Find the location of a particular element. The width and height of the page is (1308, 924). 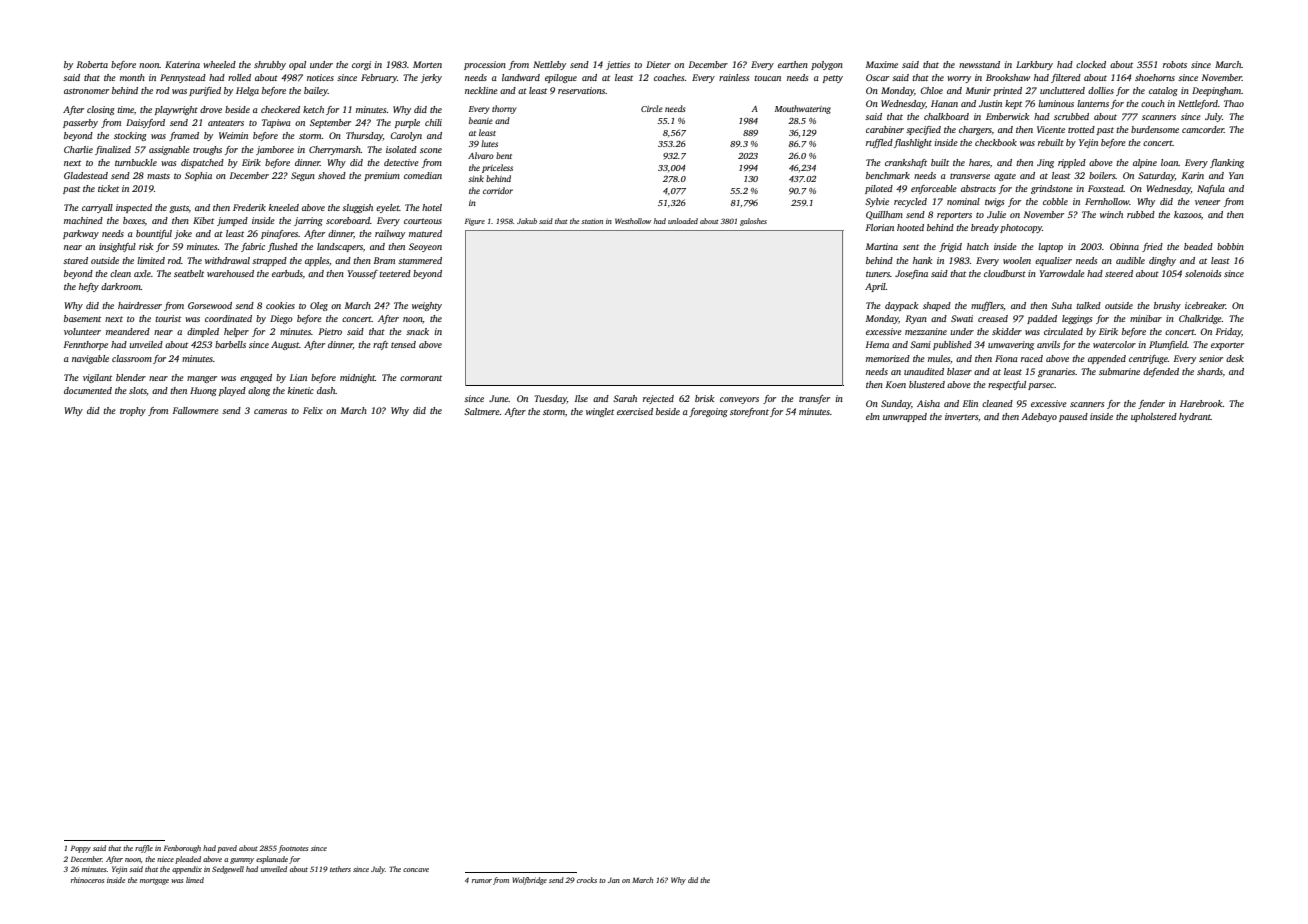

robots is located at coordinates (1175, 64).
